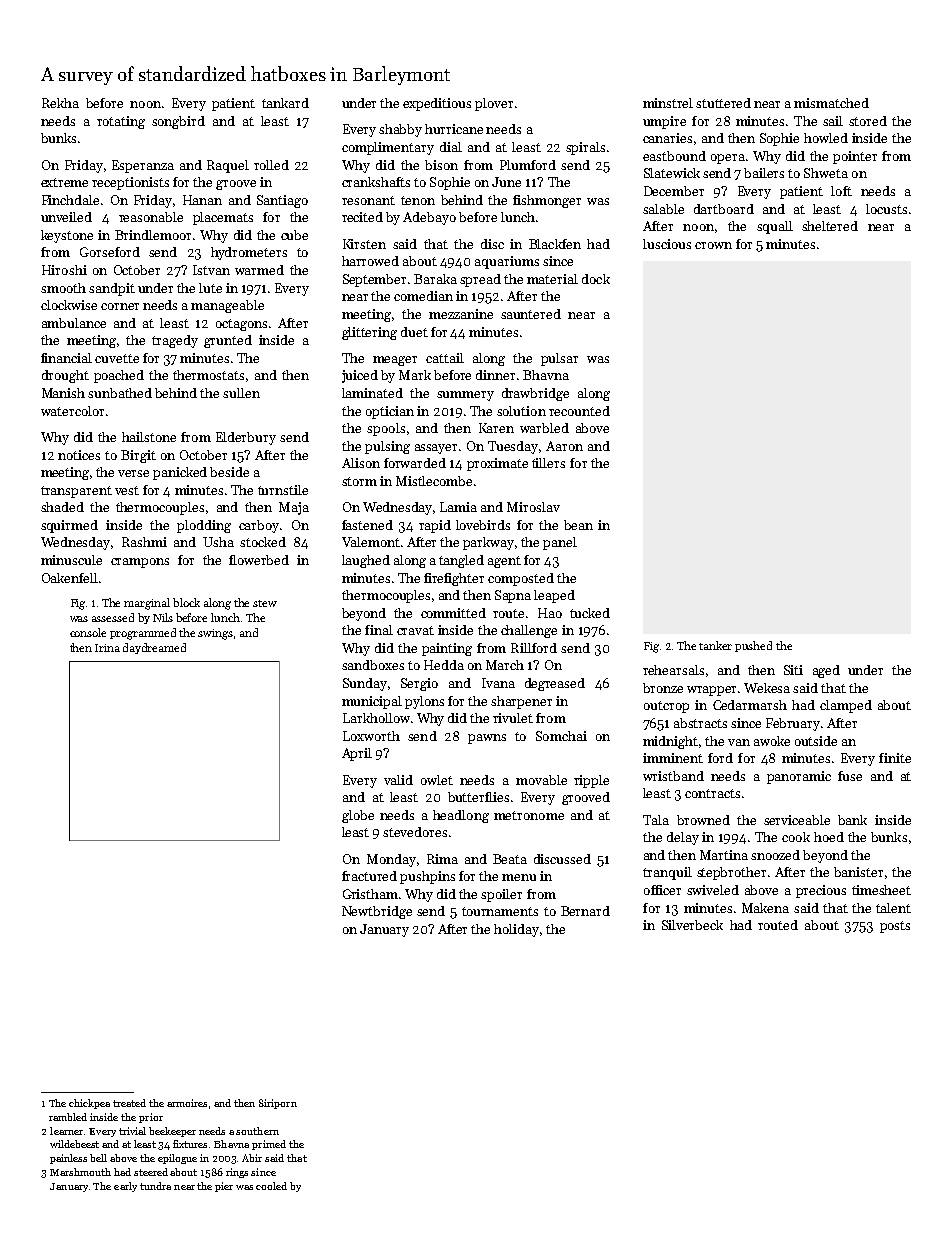 The width and height of the screenshot is (952, 1233). What do you see at coordinates (723, 103) in the screenshot?
I see `stuttered` at bounding box center [723, 103].
